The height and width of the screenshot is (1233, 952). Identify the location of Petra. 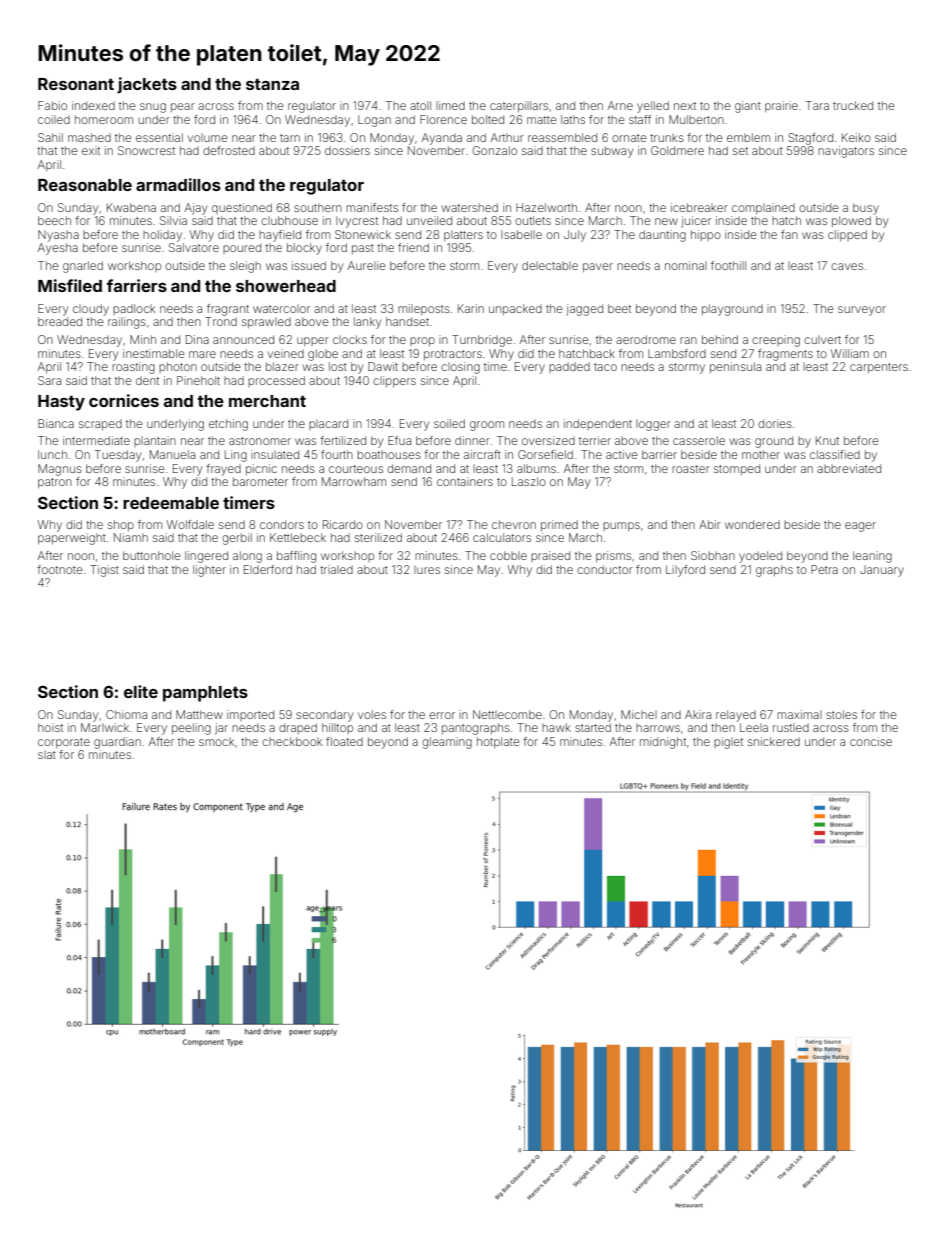
(824, 569).
